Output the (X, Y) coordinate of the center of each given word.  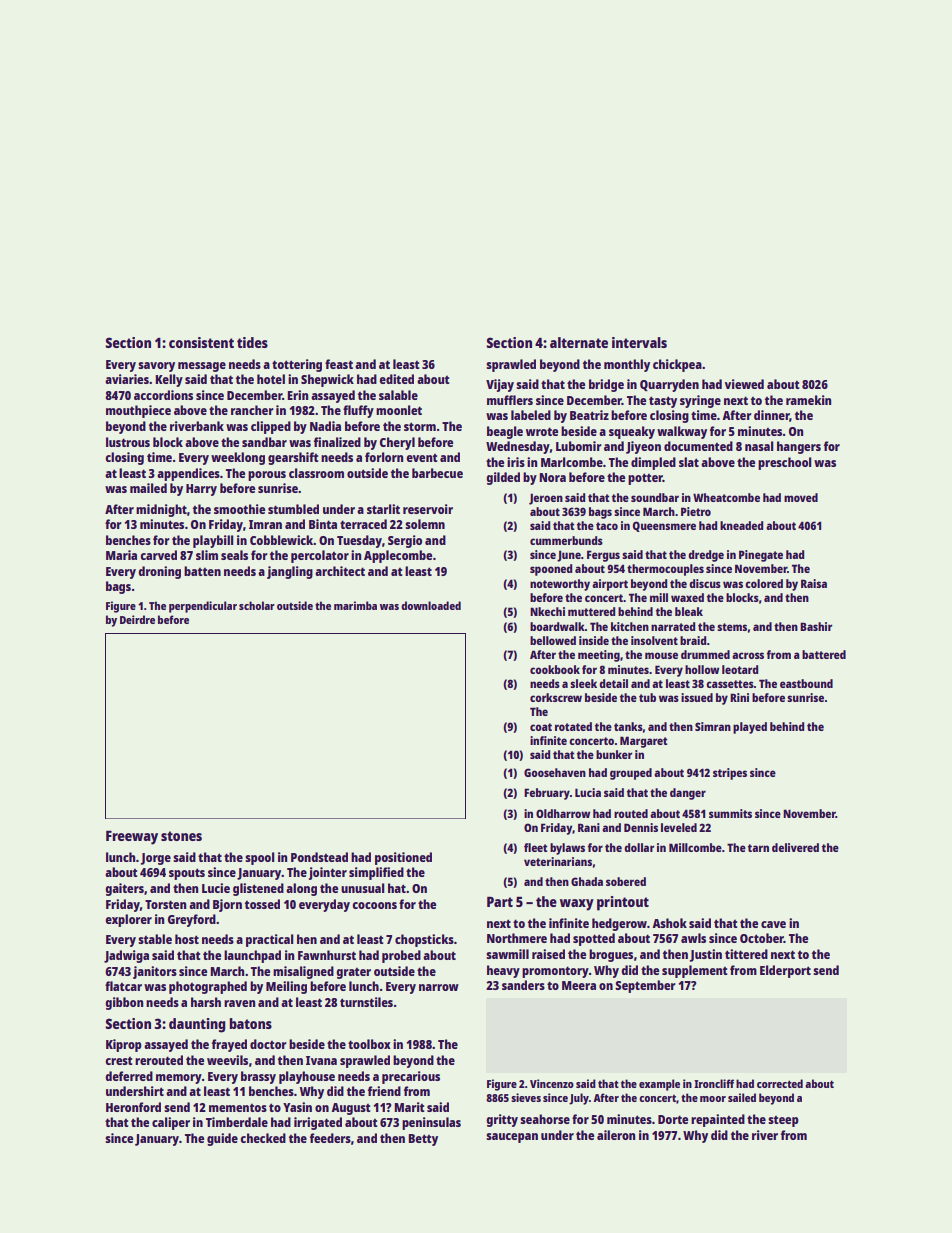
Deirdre (137, 619)
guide (222, 1139)
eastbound (806, 683)
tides (252, 342)
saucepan (512, 1138)
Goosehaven (555, 772)
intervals (639, 342)
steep (783, 1121)
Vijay (500, 385)
